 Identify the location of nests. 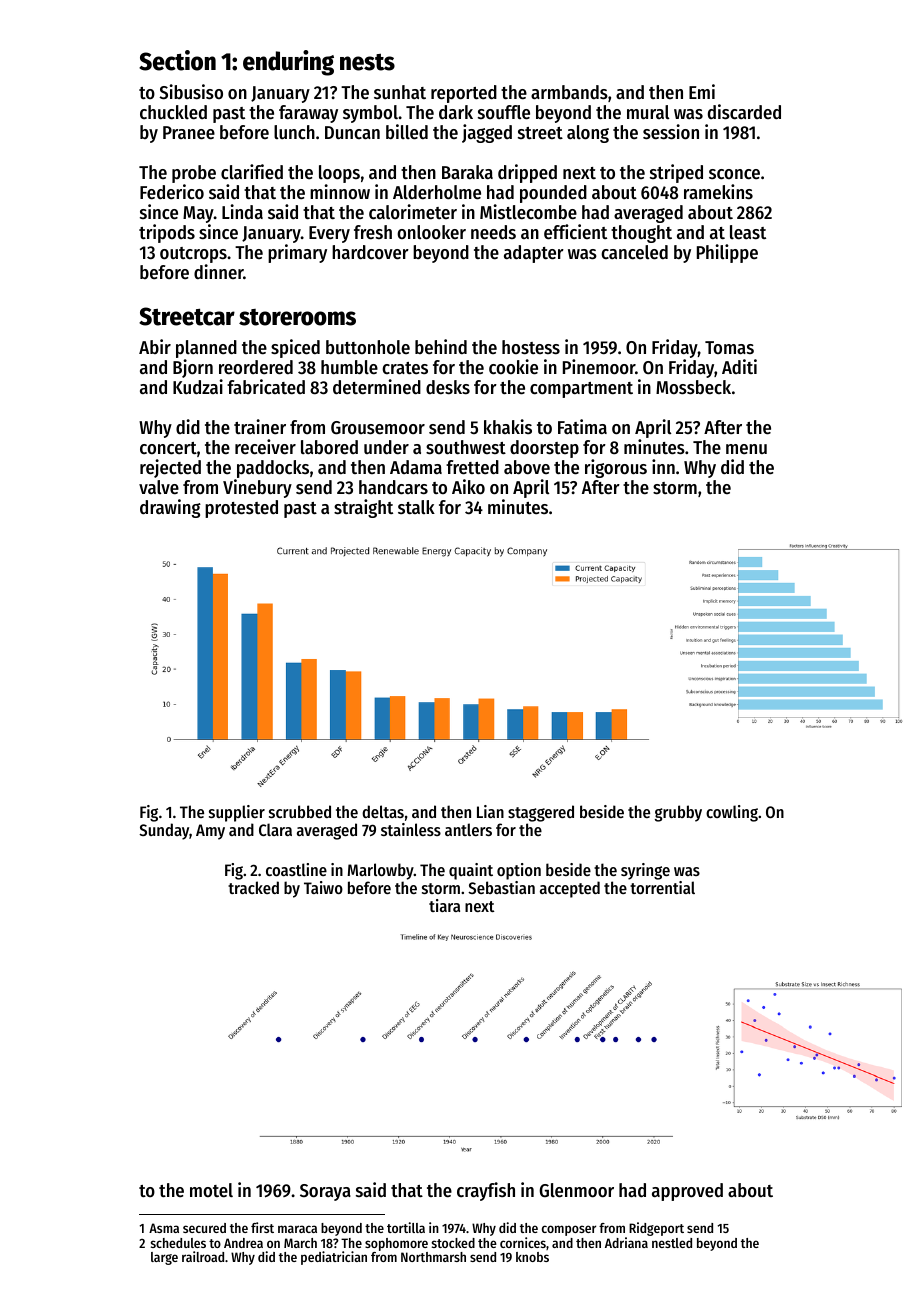
(367, 62).
